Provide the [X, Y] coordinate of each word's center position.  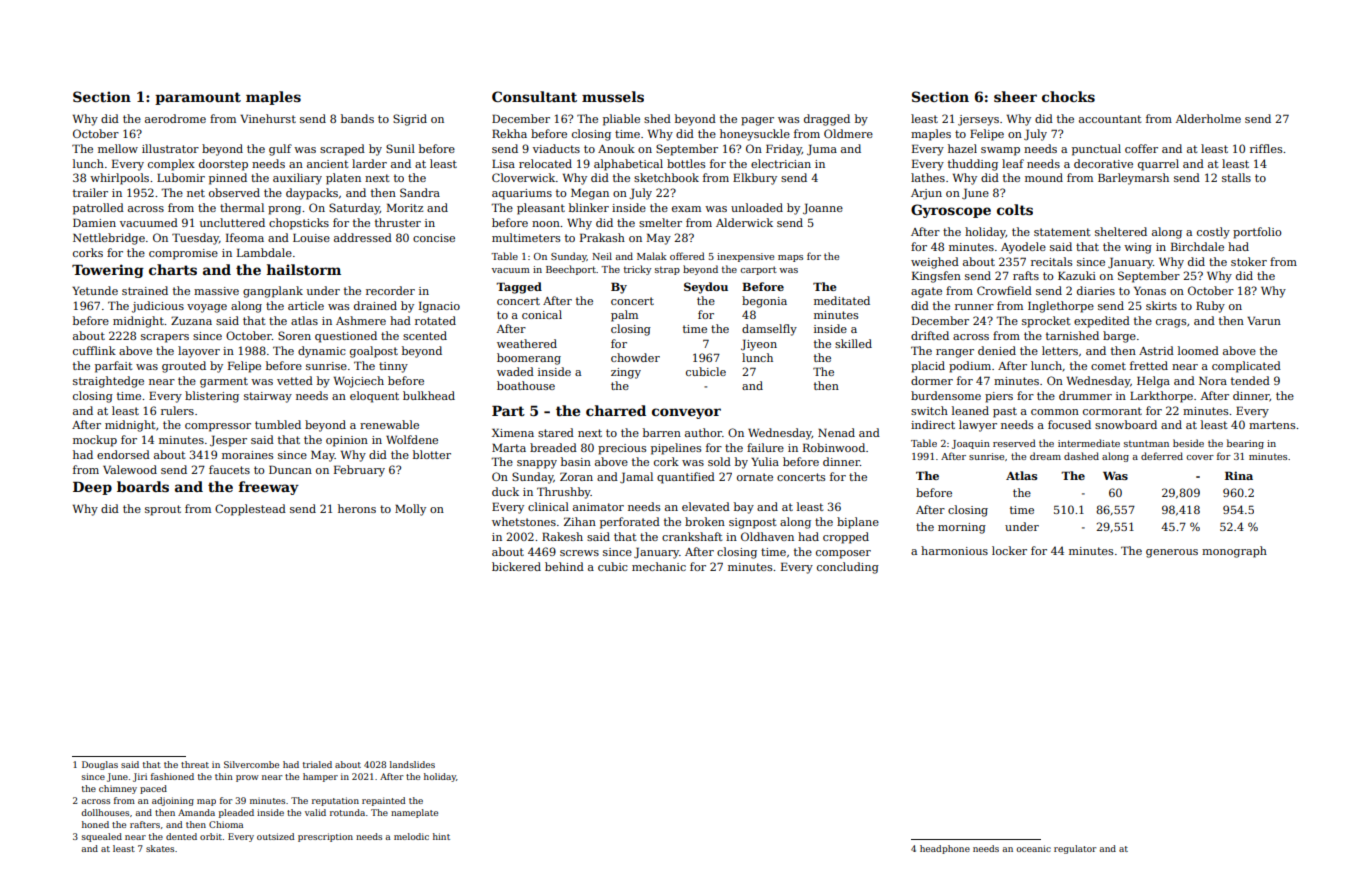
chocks [1068, 96]
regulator [1075, 849]
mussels [613, 96]
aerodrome [175, 118]
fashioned [172, 776]
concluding [848, 568]
